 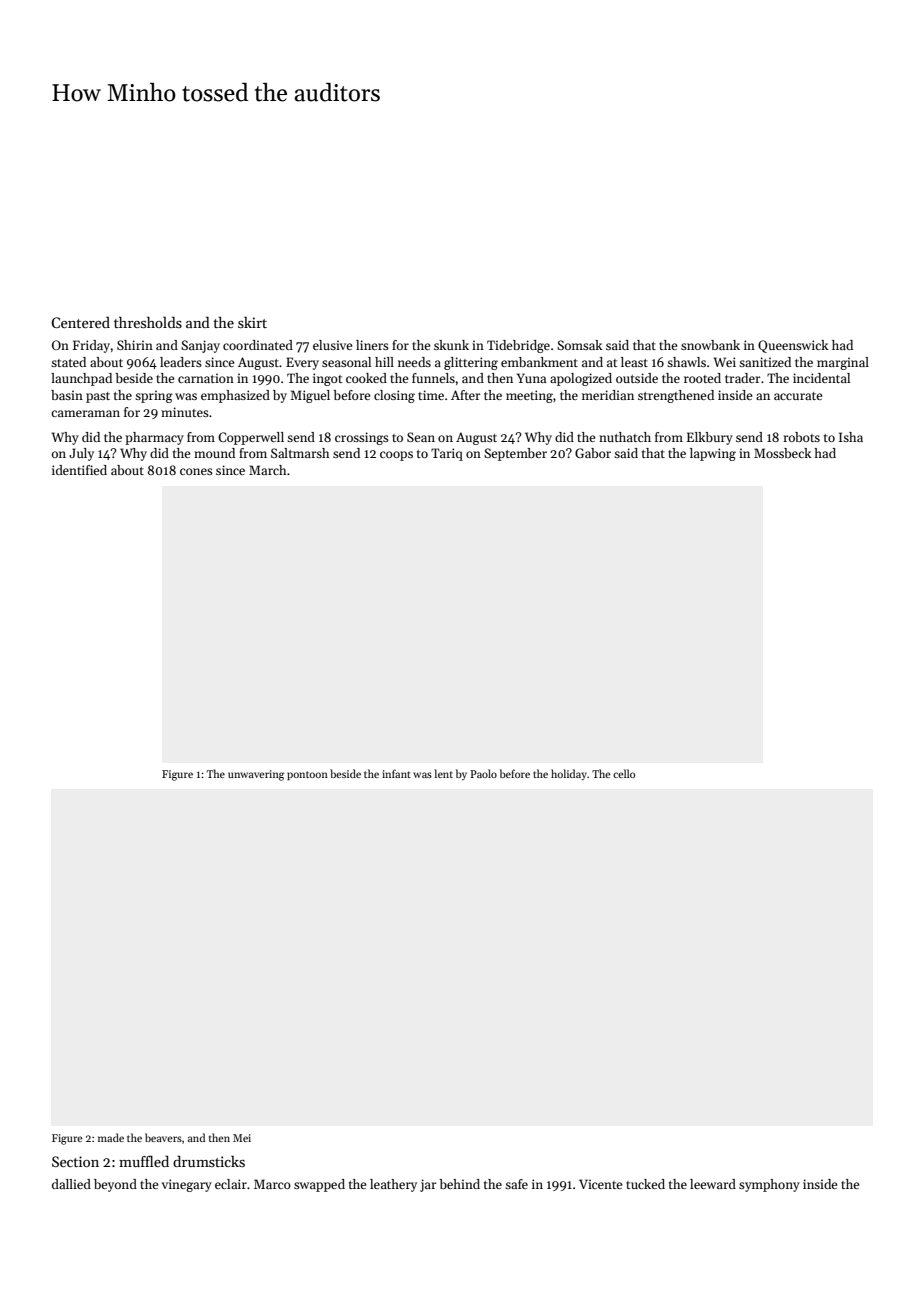 What do you see at coordinates (769, 1185) in the screenshot?
I see `symphony` at bounding box center [769, 1185].
